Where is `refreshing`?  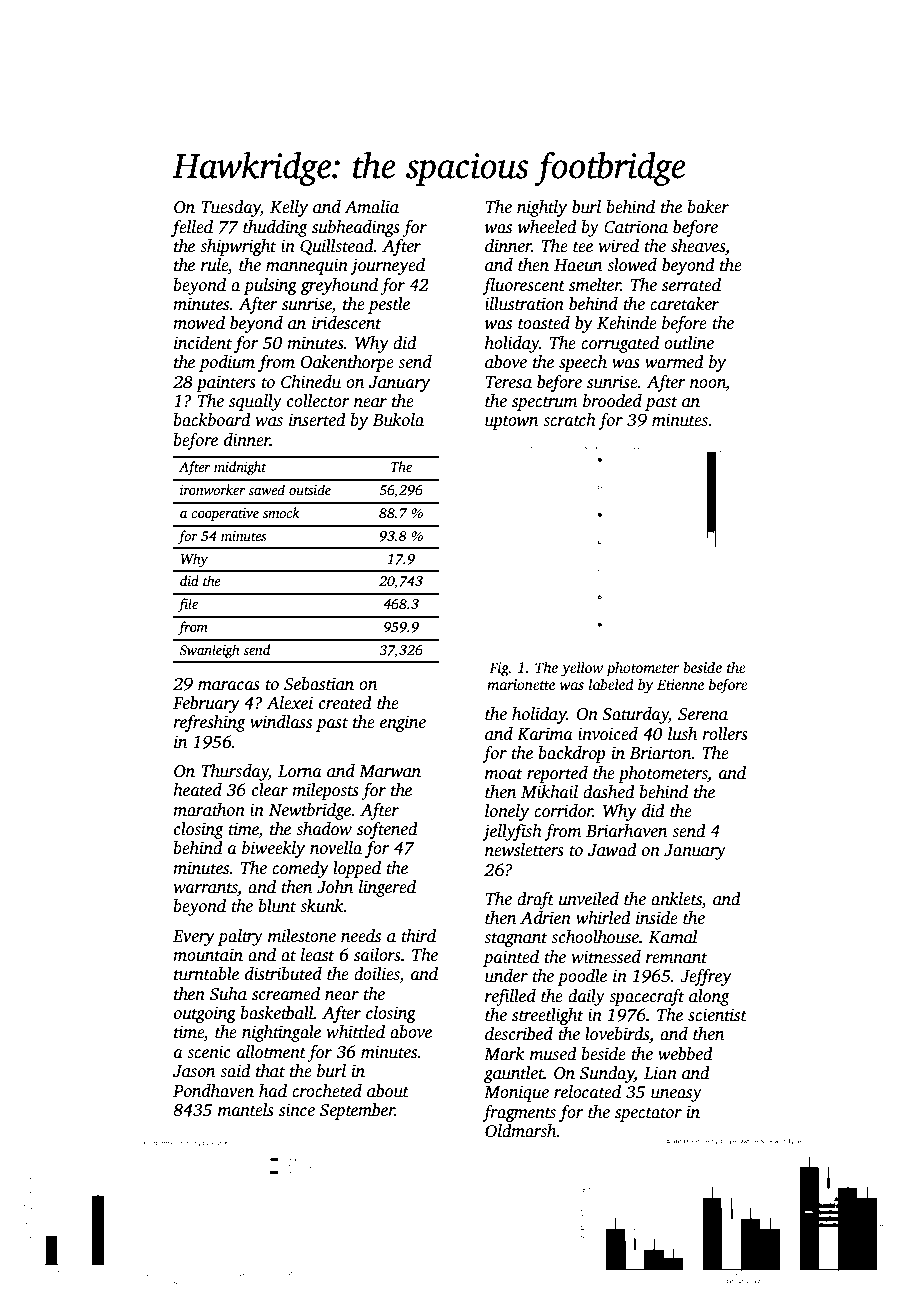
refreshing is located at coordinates (209, 723).
